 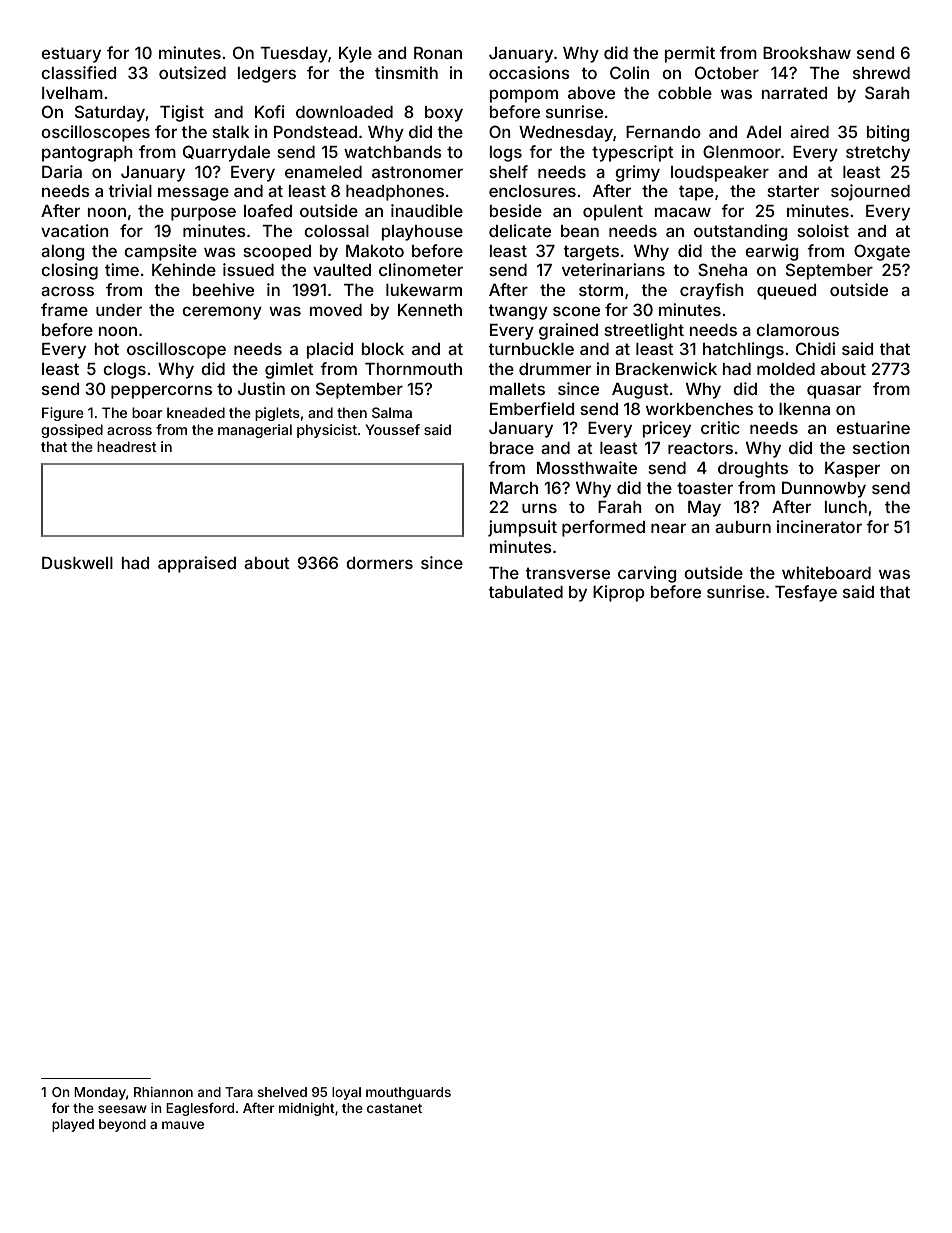 What do you see at coordinates (408, 1093) in the image?
I see `mouthguards` at bounding box center [408, 1093].
